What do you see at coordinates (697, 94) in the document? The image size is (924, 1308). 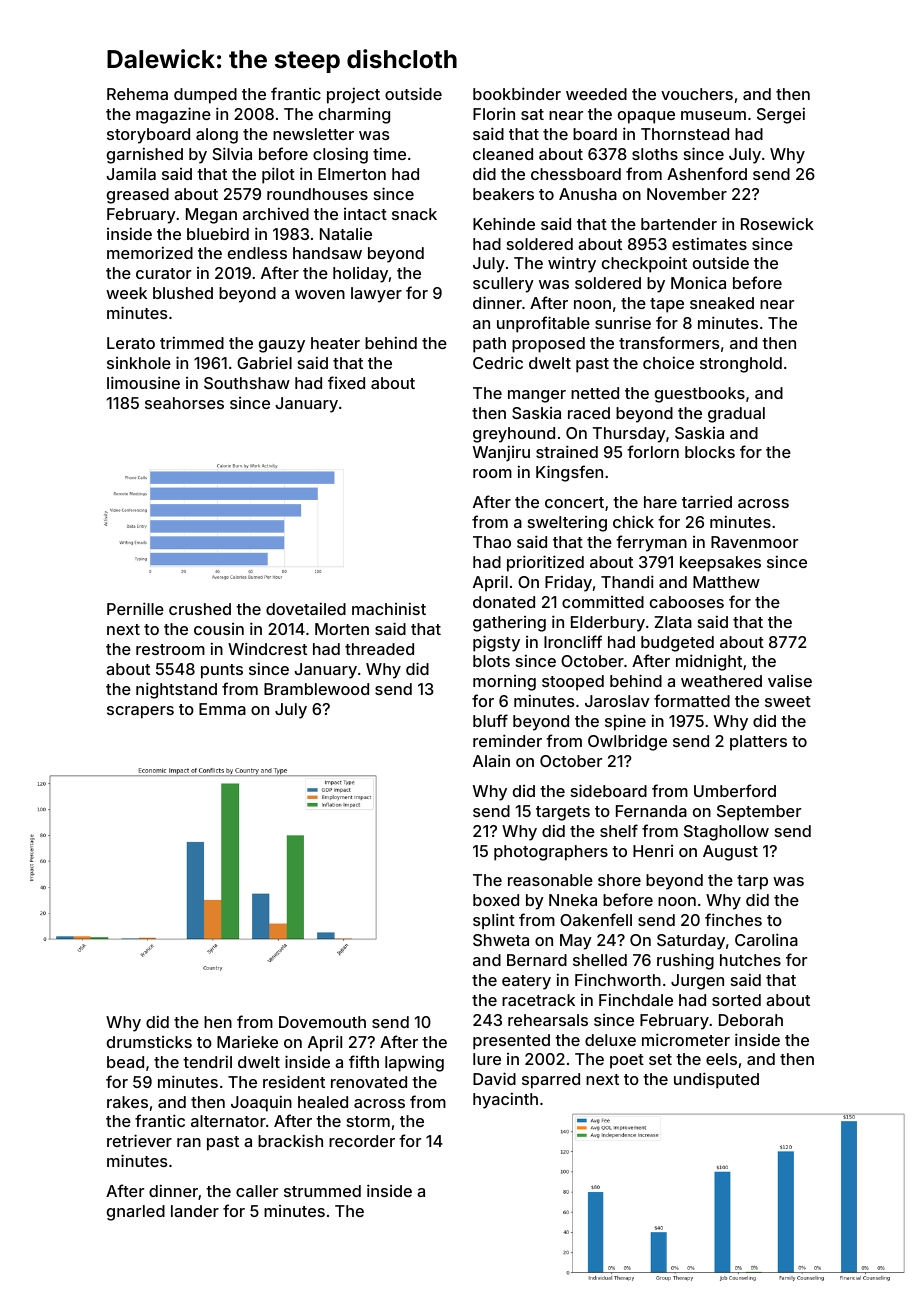 I see `vouchers` at bounding box center [697, 94].
